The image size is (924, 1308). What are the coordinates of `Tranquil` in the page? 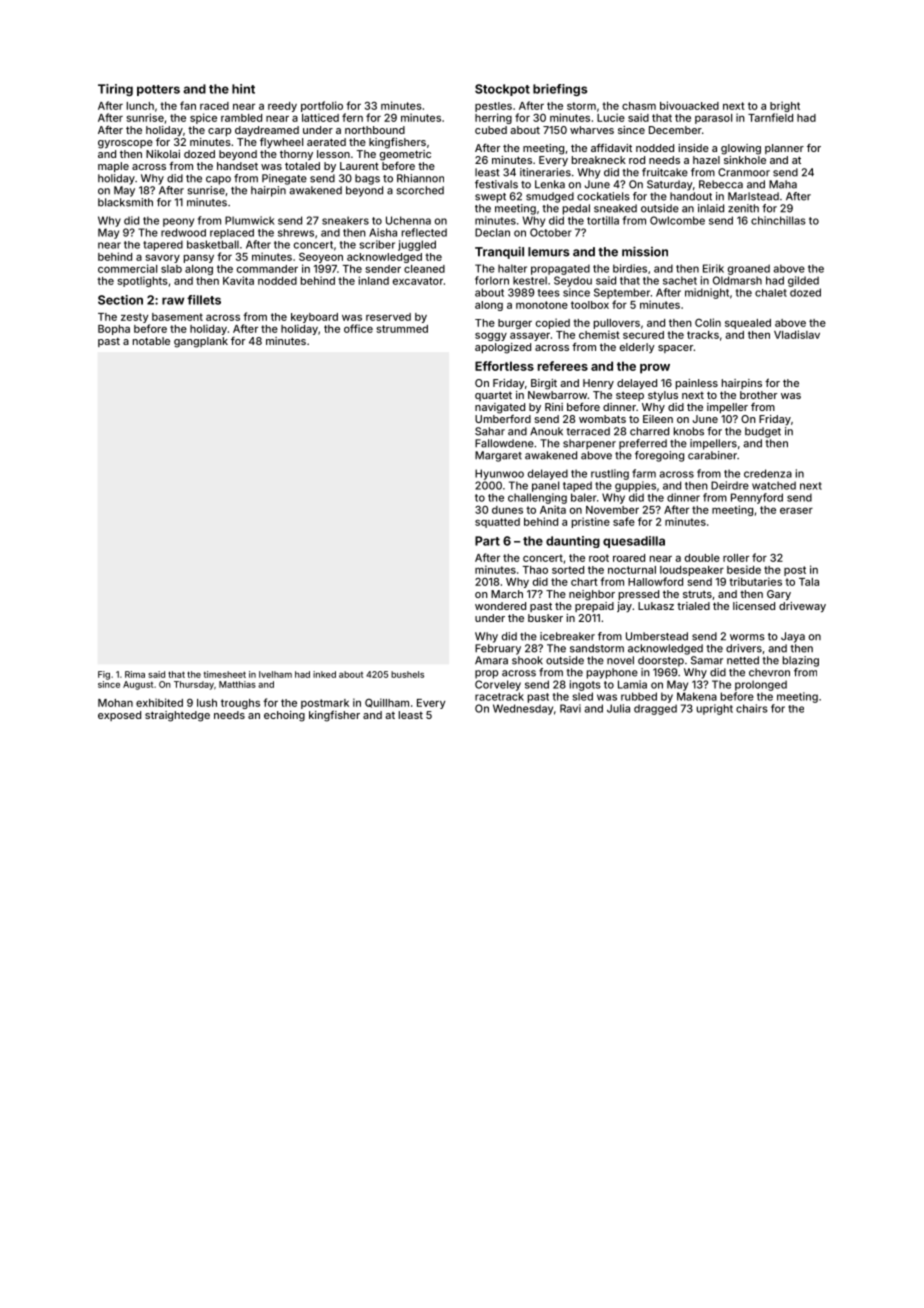 It's located at (499, 252).
